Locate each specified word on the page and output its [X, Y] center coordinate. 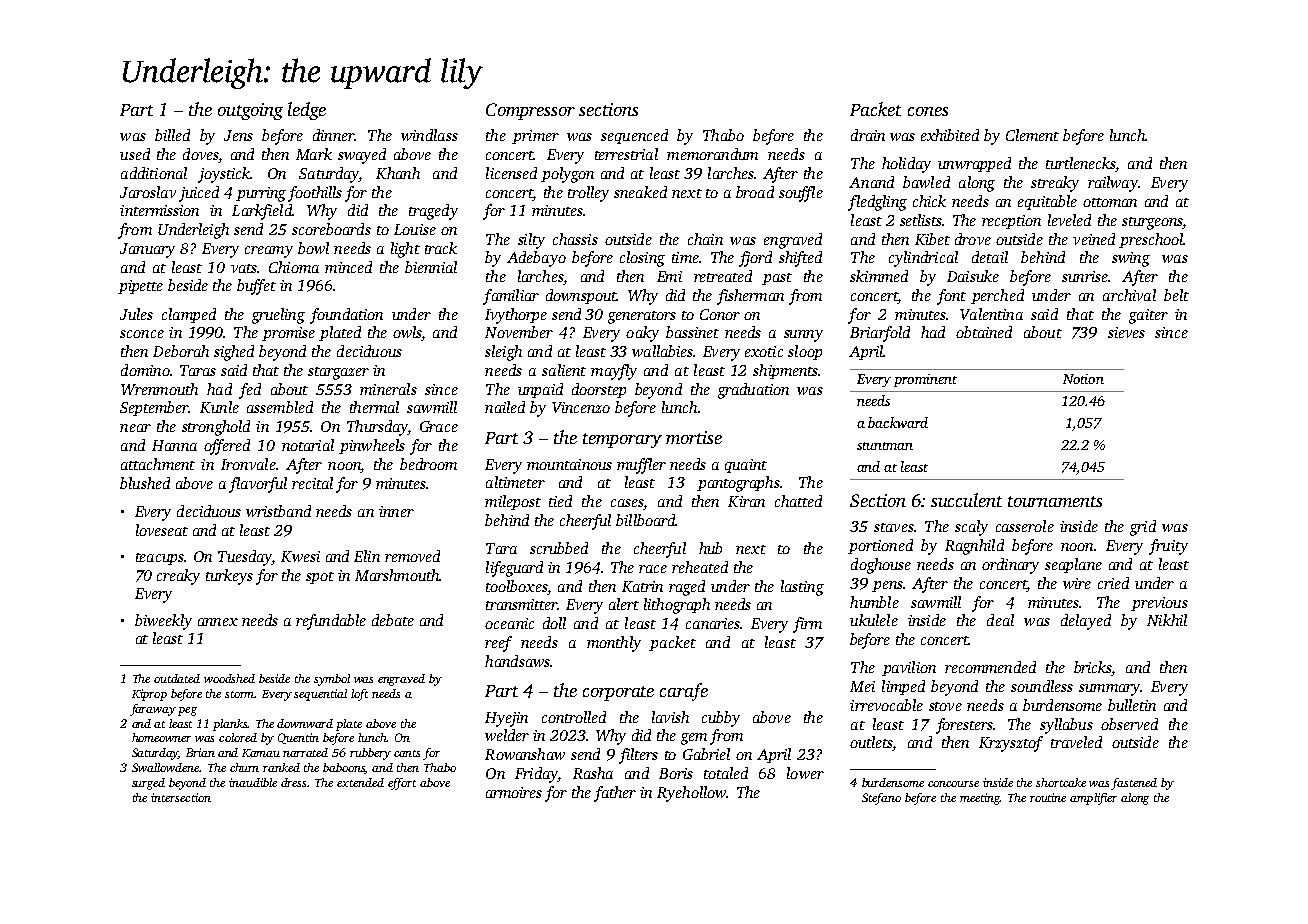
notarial [308, 445]
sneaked [640, 192]
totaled [726, 773]
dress [294, 782]
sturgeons [1152, 223]
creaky [178, 577]
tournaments [1055, 501]
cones [928, 111]
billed [172, 135]
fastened [1134, 784]
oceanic [509, 623]
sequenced [634, 136]
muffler [641, 466]
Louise [415, 229]
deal [1000, 620]
